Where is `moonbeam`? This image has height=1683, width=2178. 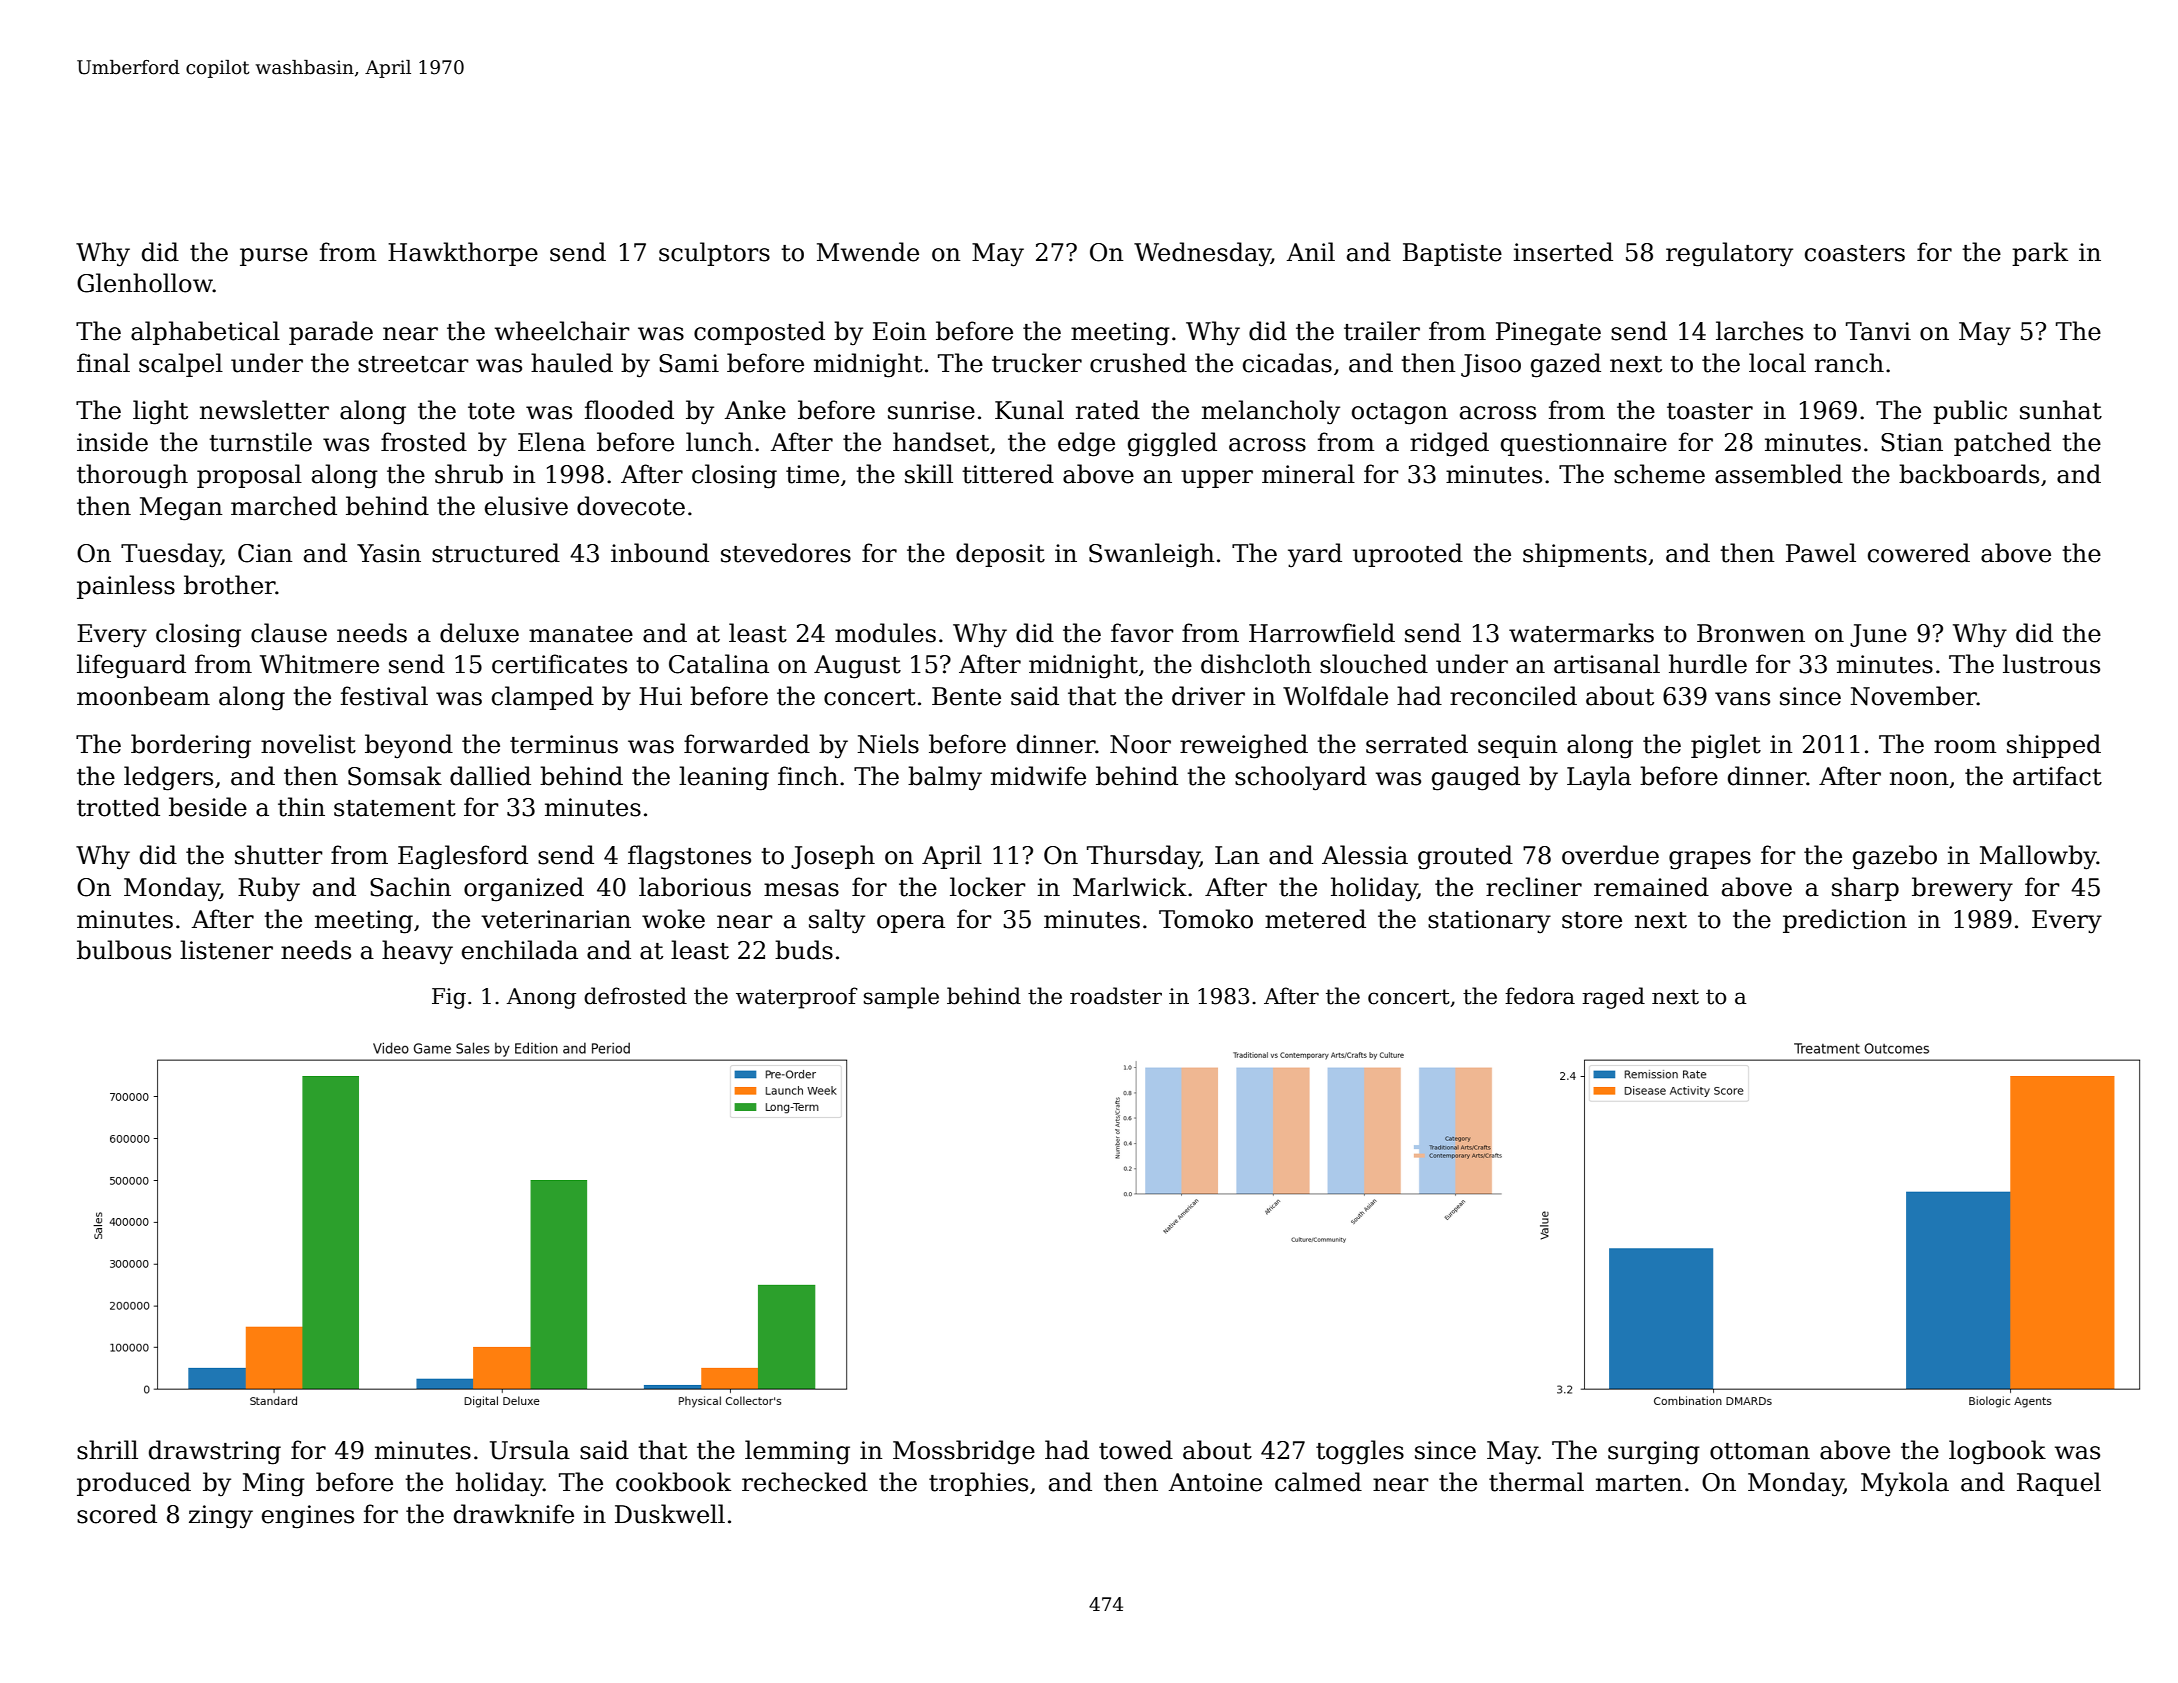
moonbeam is located at coordinates (143, 696).
